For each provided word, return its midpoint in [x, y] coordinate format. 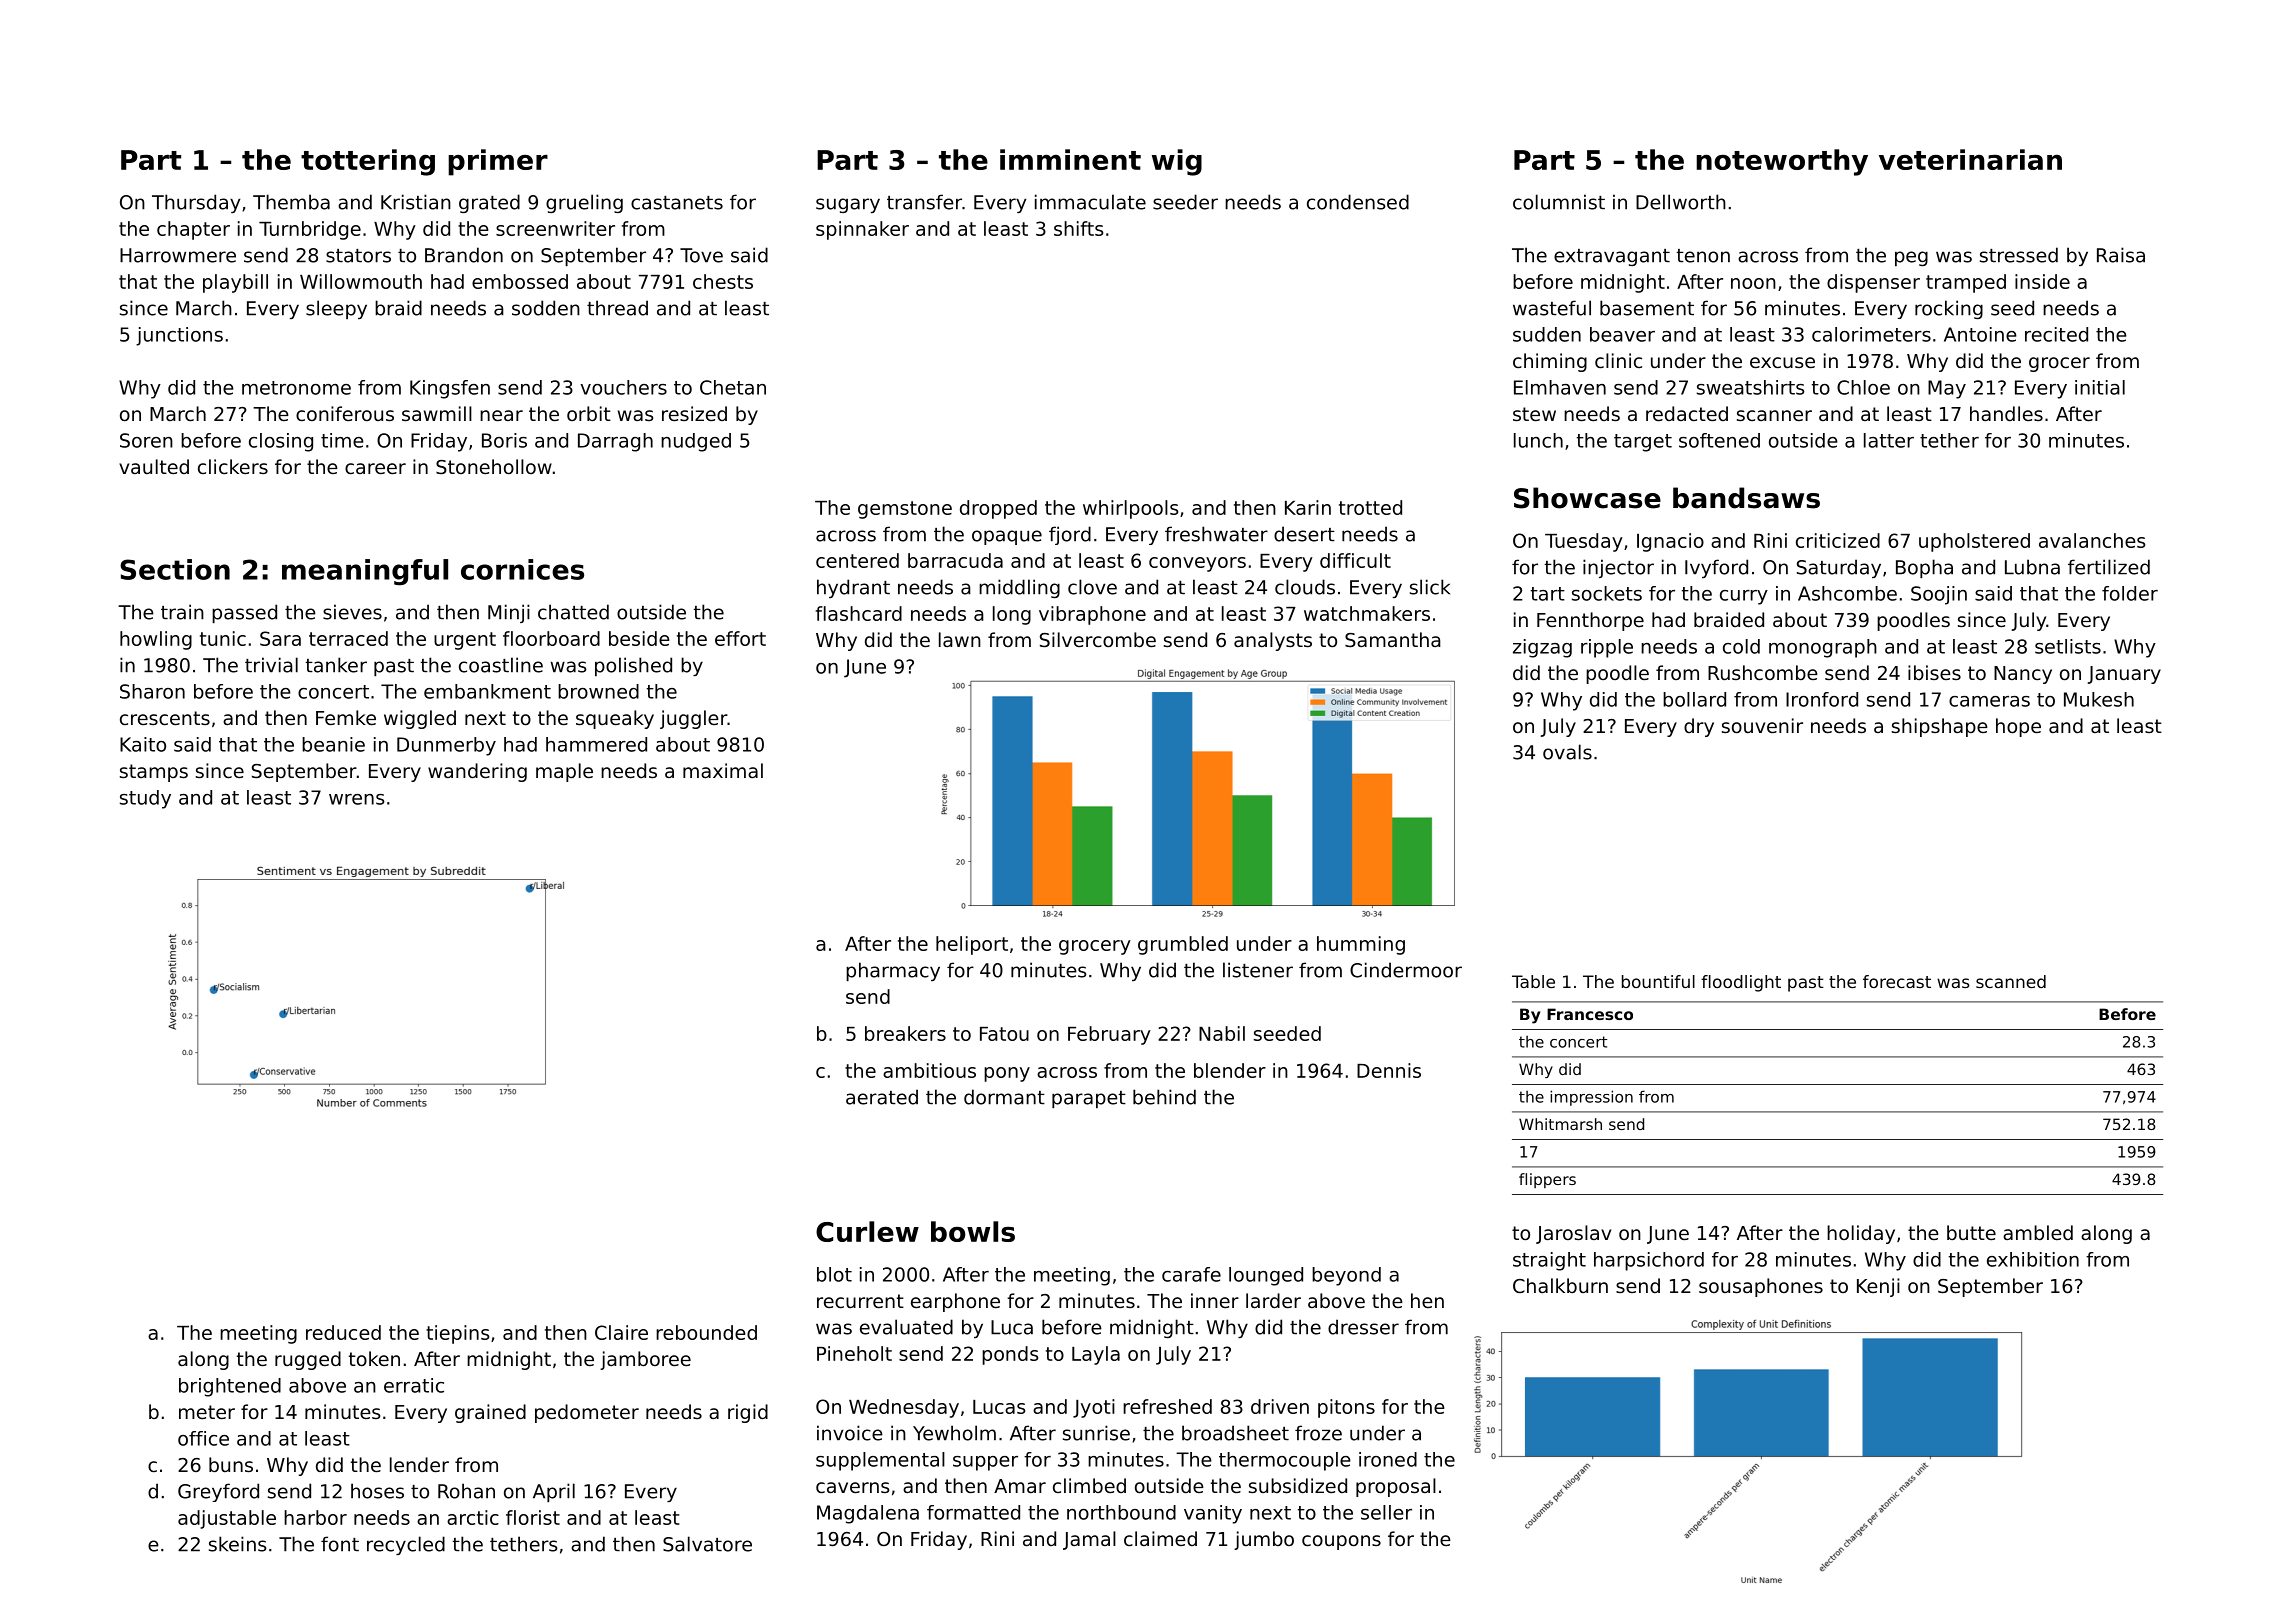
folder [2130, 593]
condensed [1358, 202]
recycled [406, 1545]
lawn [960, 639]
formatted [973, 1512]
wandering [477, 772]
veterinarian [1970, 159]
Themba [291, 202]
